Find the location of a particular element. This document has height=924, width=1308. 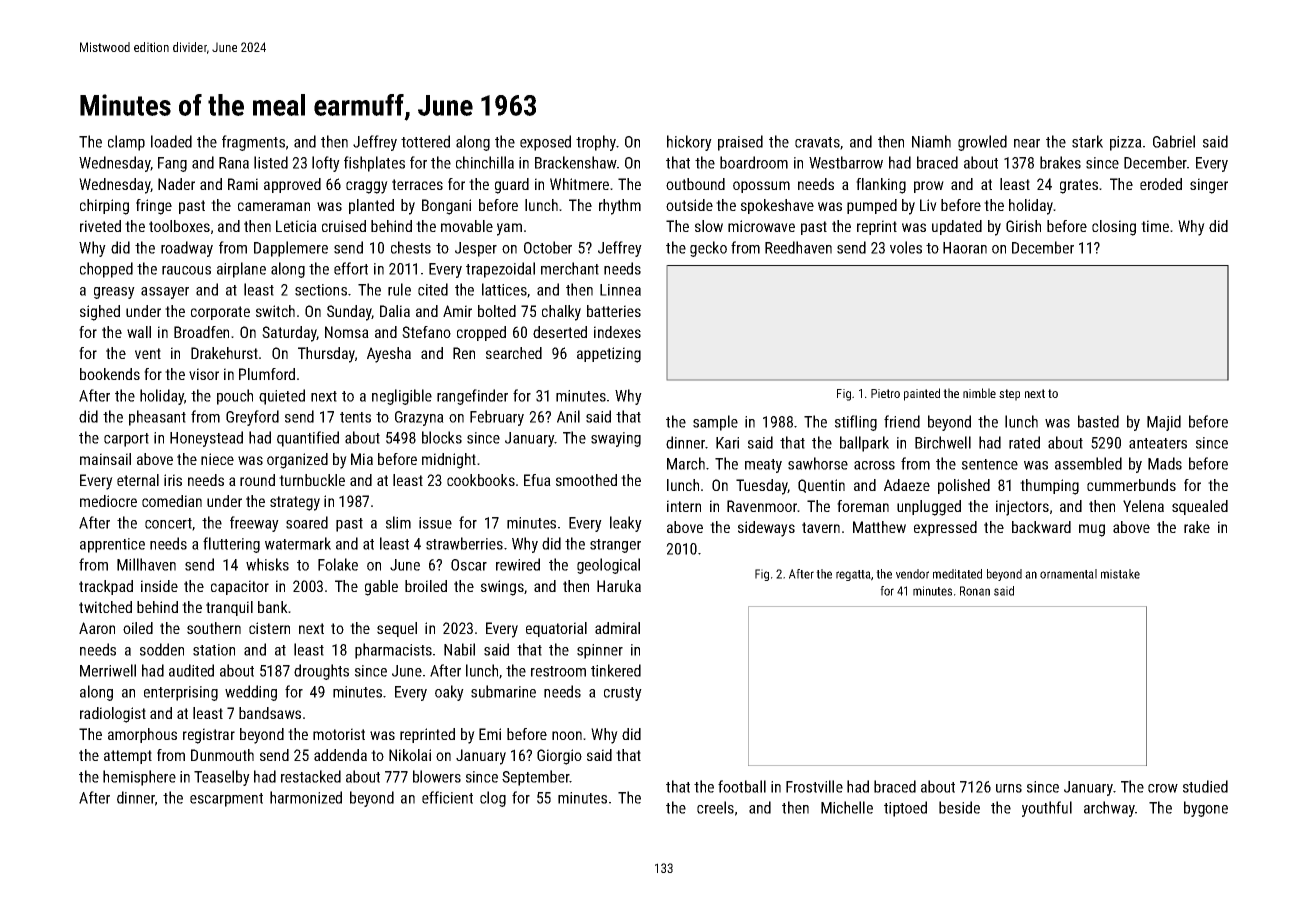

voles is located at coordinates (906, 247).
